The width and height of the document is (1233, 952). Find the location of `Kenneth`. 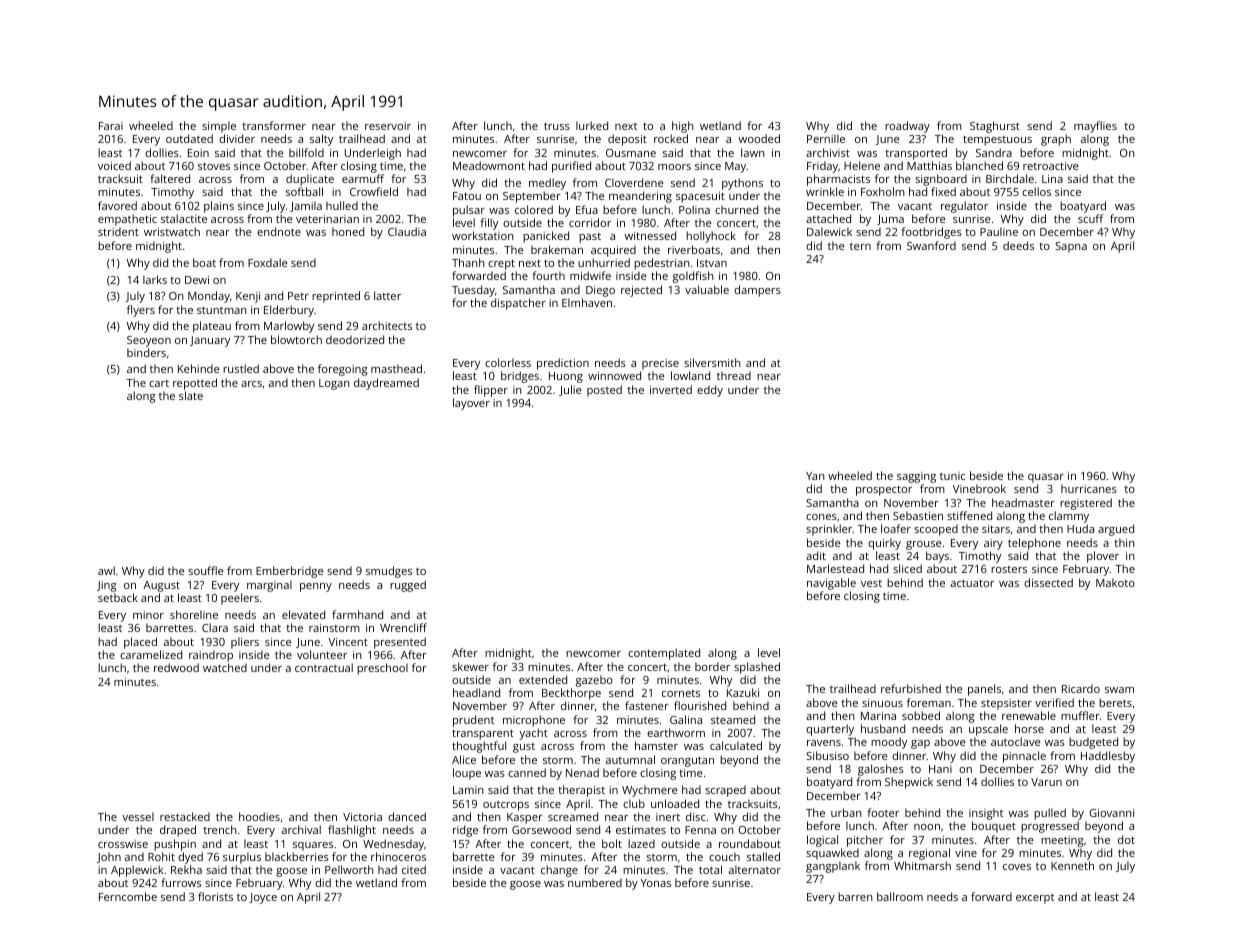

Kenneth is located at coordinates (1072, 865).
